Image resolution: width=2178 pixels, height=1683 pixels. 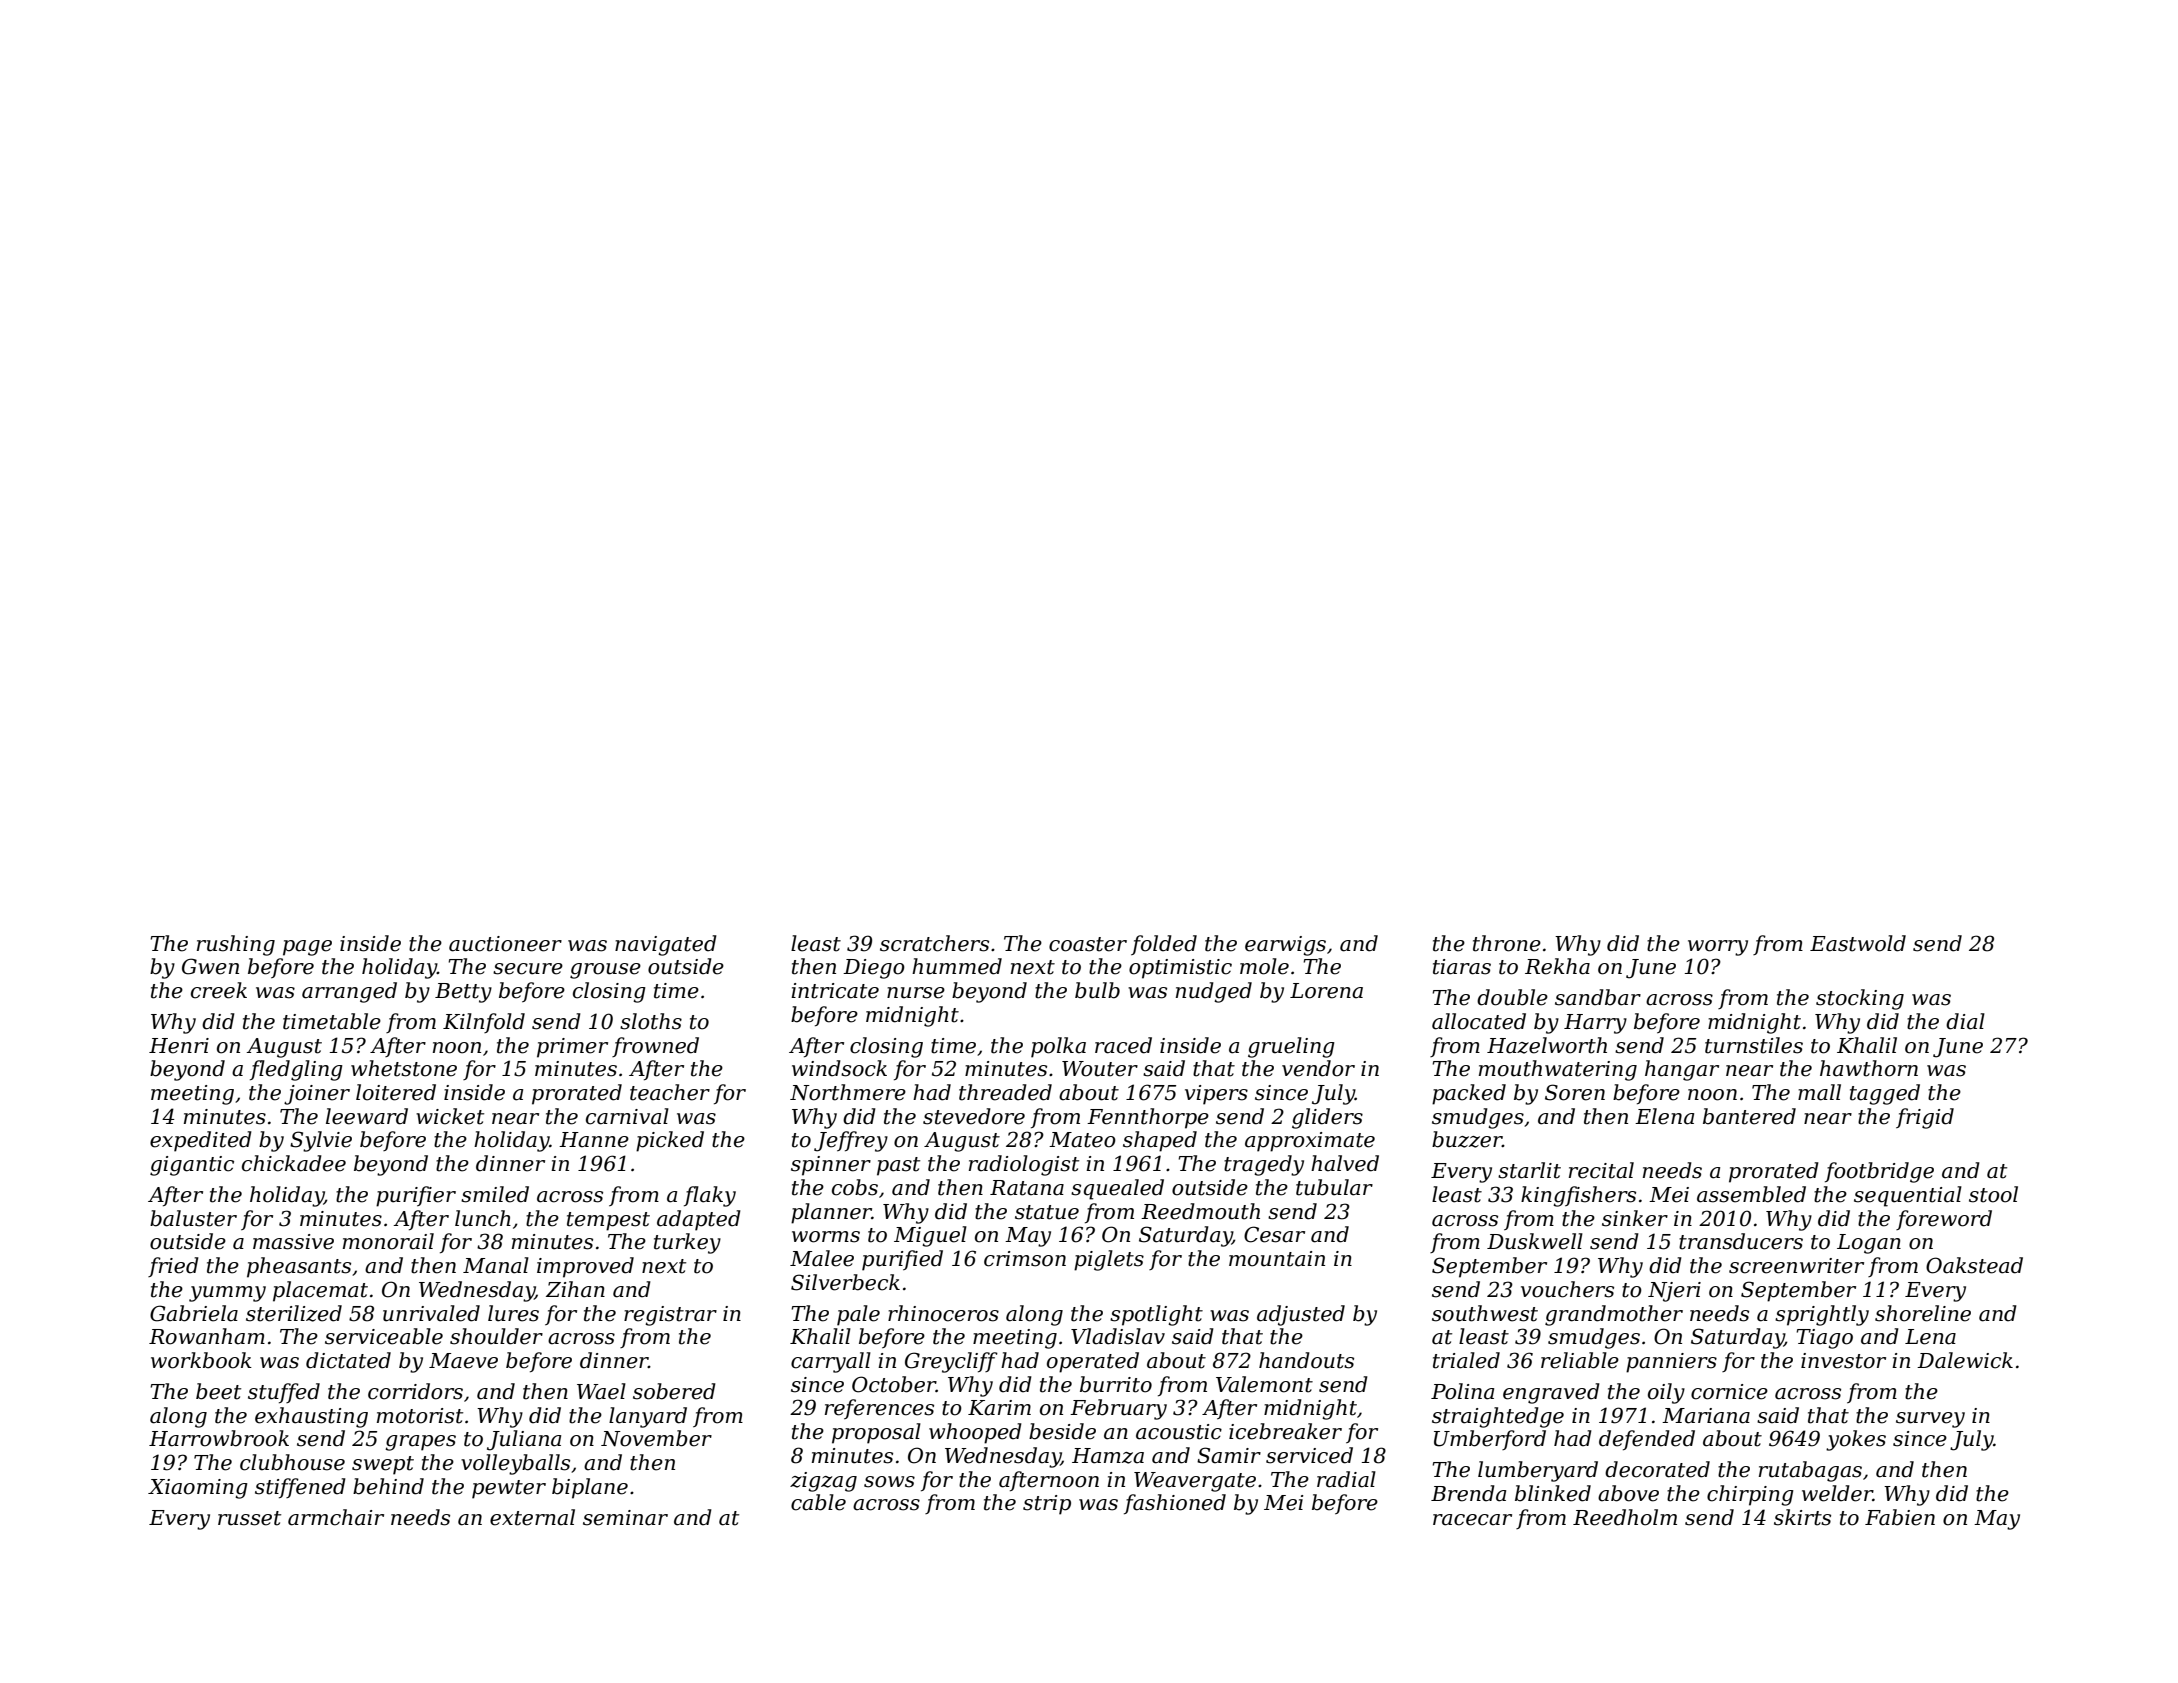 I want to click on October, so click(x=894, y=1384).
